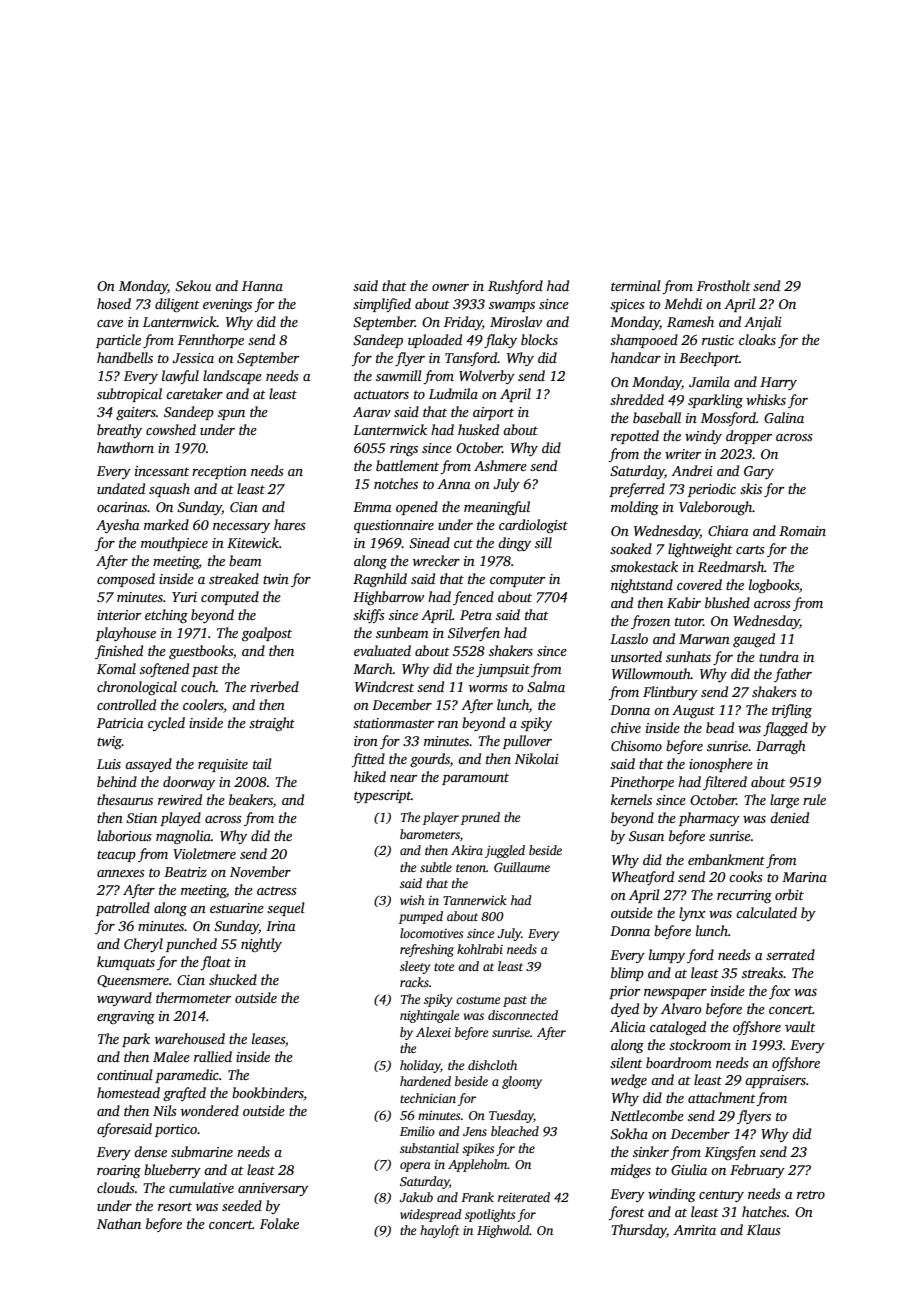 The width and height of the image is (924, 1308). What do you see at coordinates (493, 413) in the image?
I see `airport` at bounding box center [493, 413].
